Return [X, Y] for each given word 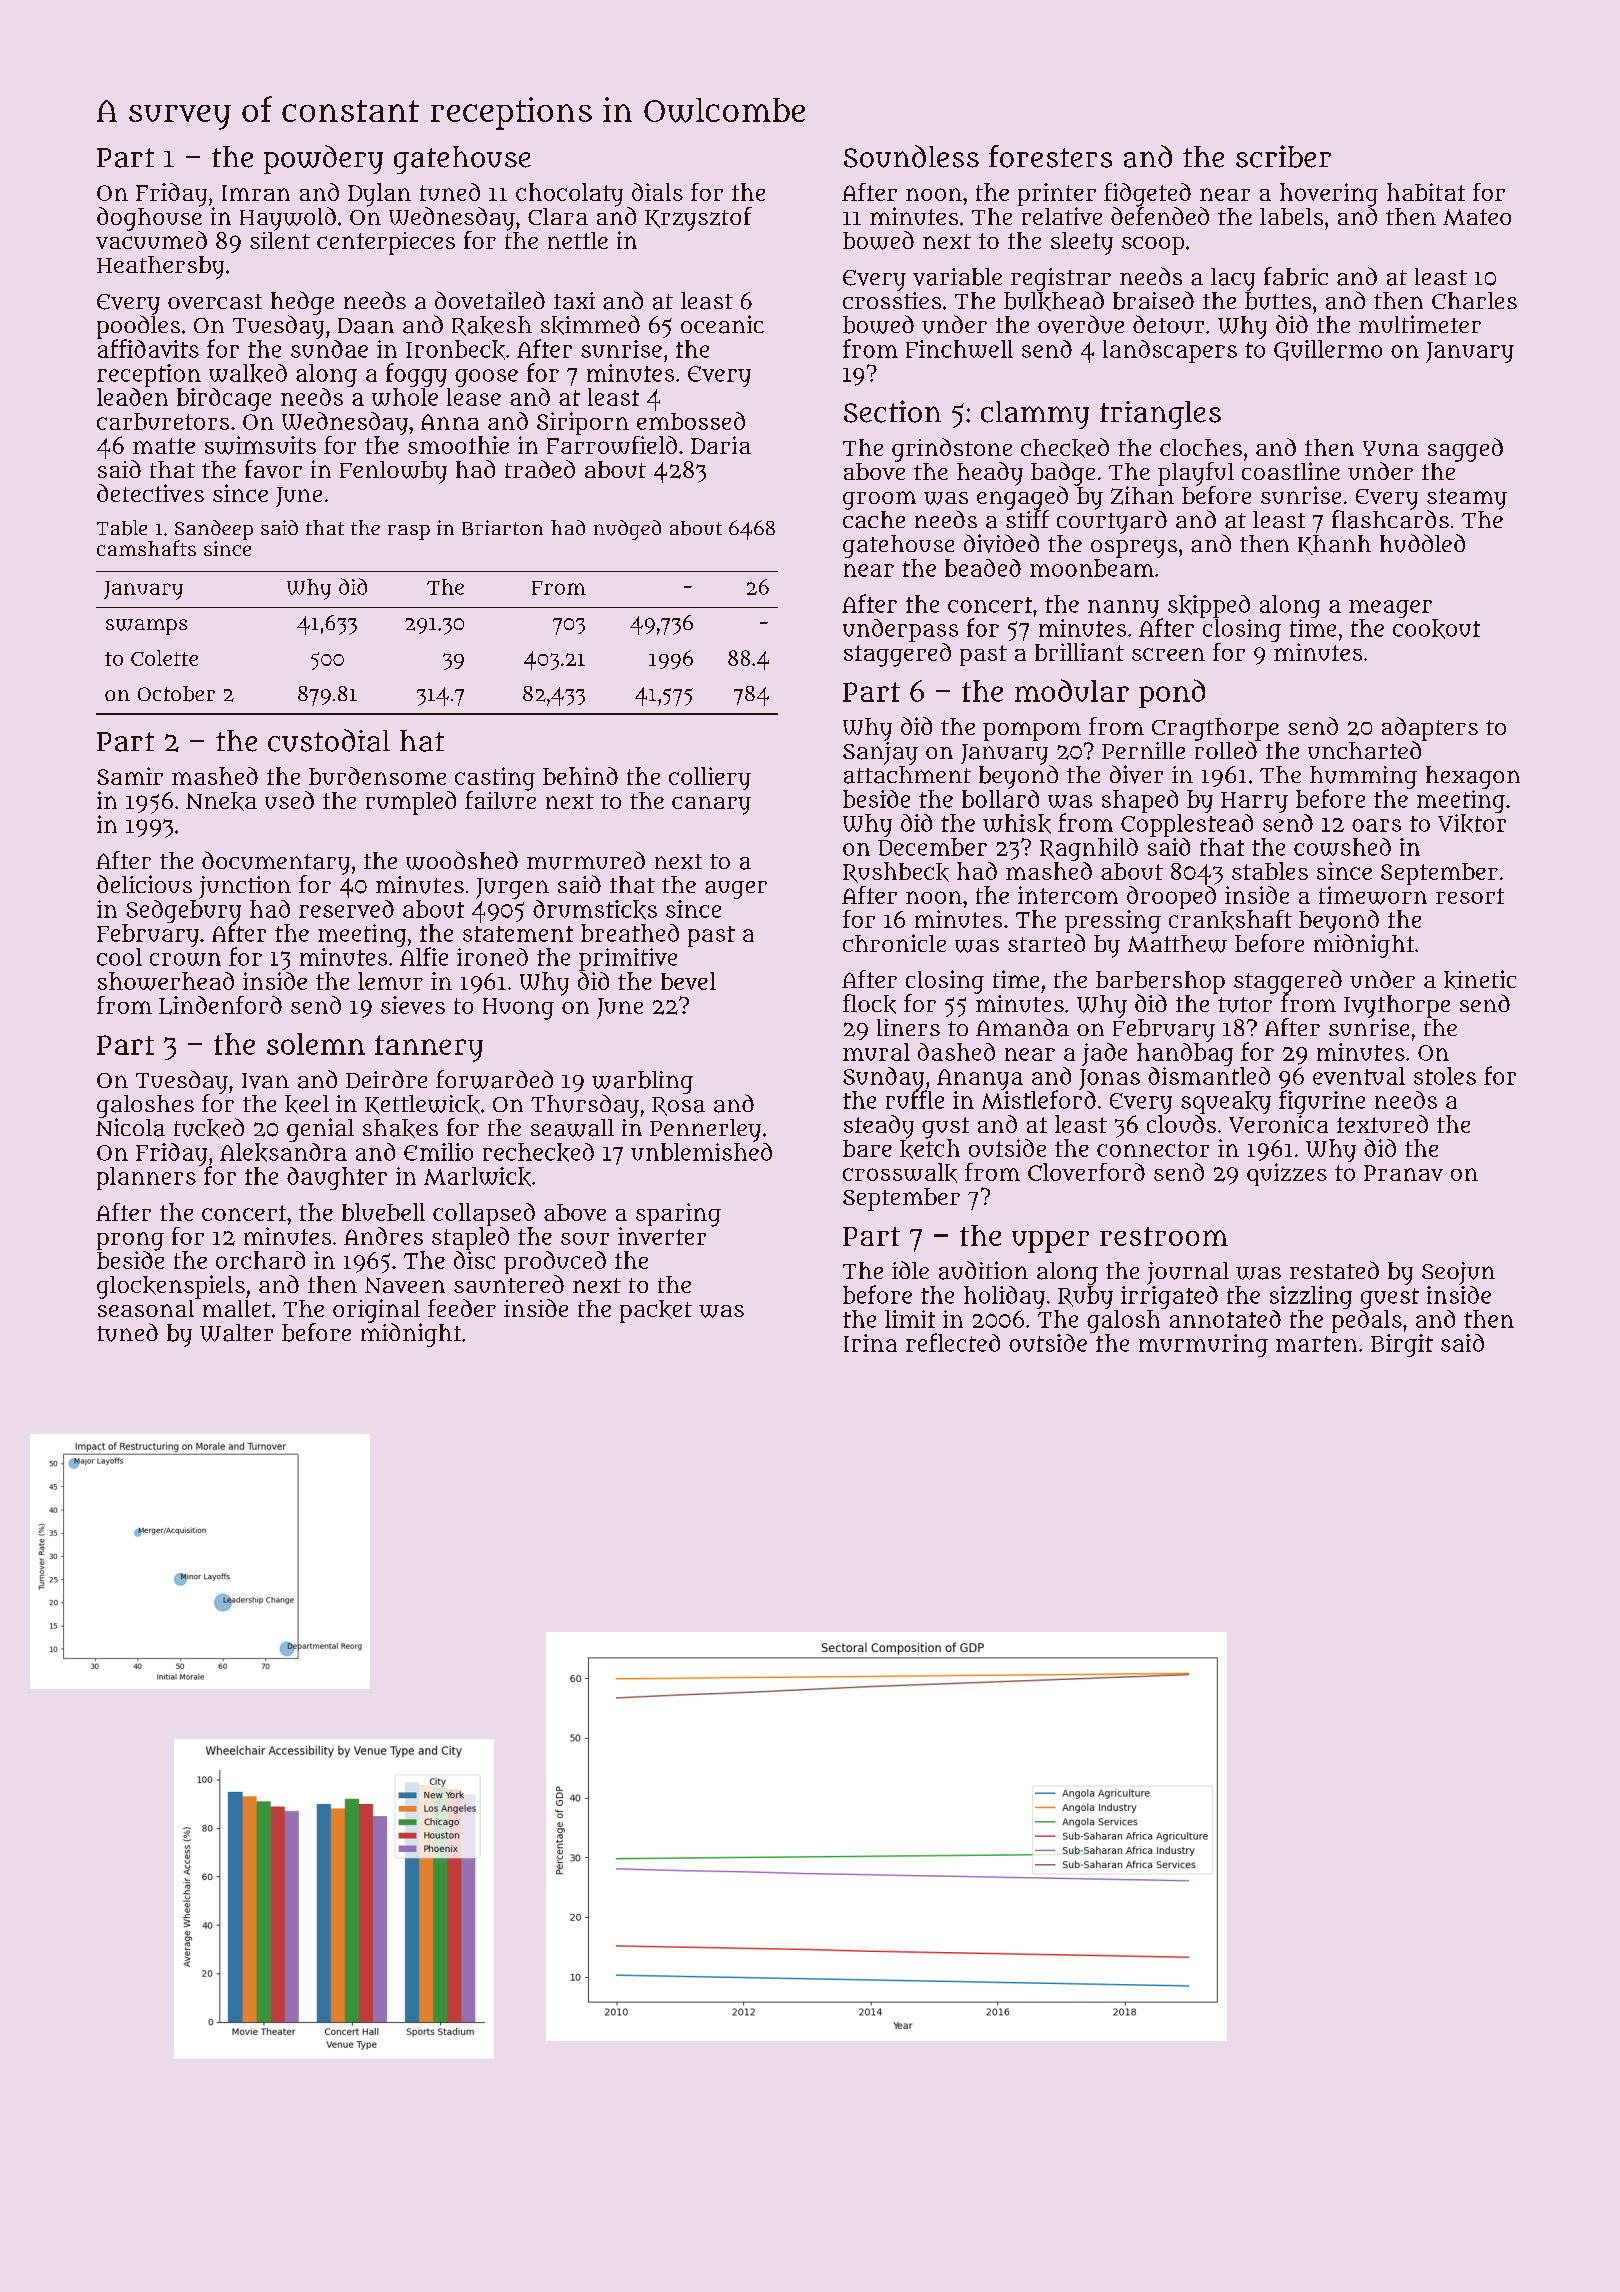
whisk [1017, 824]
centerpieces [386, 243]
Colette [164, 658]
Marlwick [477, 1177]
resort [1470, 896]
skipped [1209, 606]
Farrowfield [612, 445]
